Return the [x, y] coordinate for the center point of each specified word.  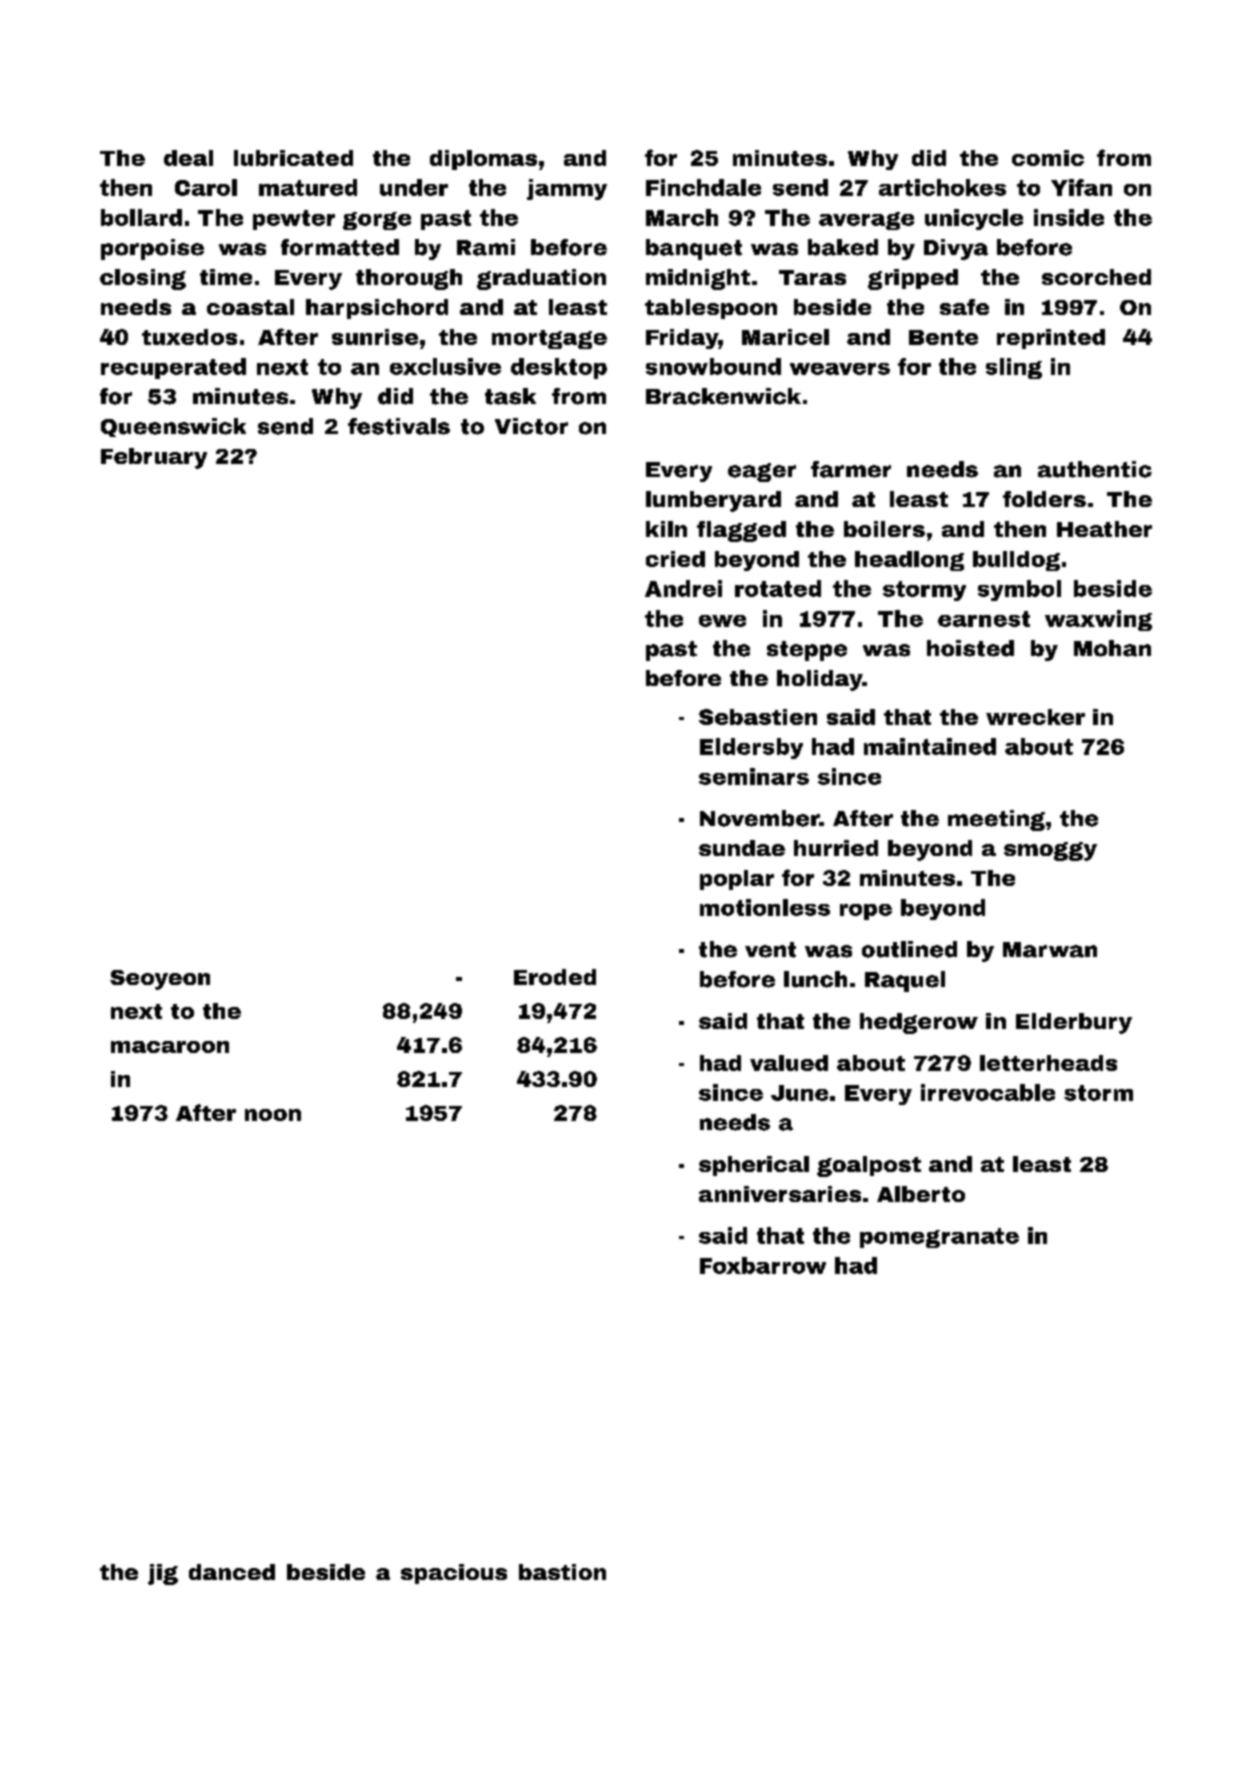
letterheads [1048, 1063]
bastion [562, 1572]
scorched [1096, 277]
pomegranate [939, 1238]
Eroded [555, 977]
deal [188, 158]
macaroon [170, 1047]
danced [232, 1572]
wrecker [1035, 717]
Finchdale [703, 187]
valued [789, 1063]
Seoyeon [160, 980]
